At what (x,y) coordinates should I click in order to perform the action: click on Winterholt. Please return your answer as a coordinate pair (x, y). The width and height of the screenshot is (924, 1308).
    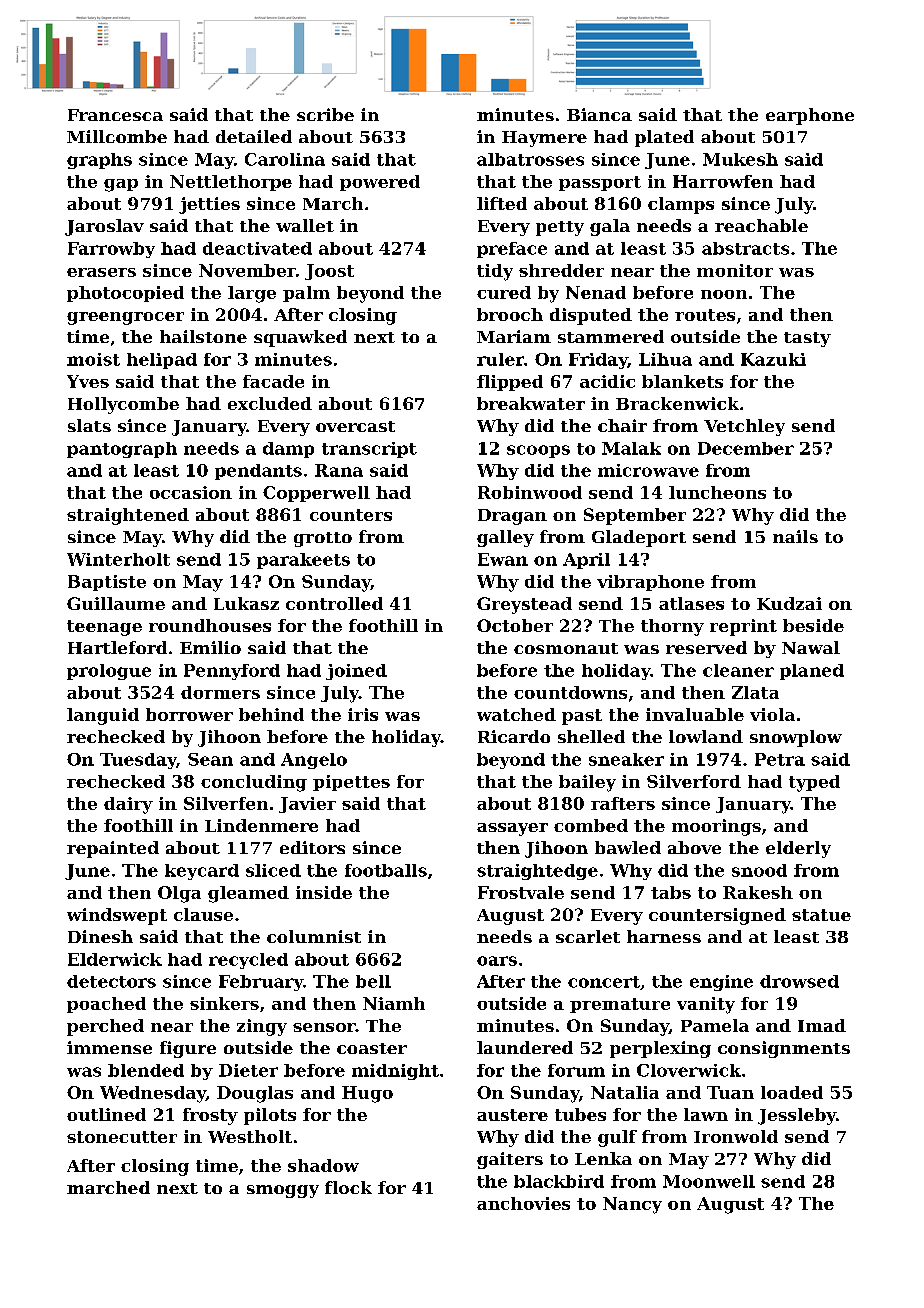
    Looking at the image, I should click on (118, 559).
